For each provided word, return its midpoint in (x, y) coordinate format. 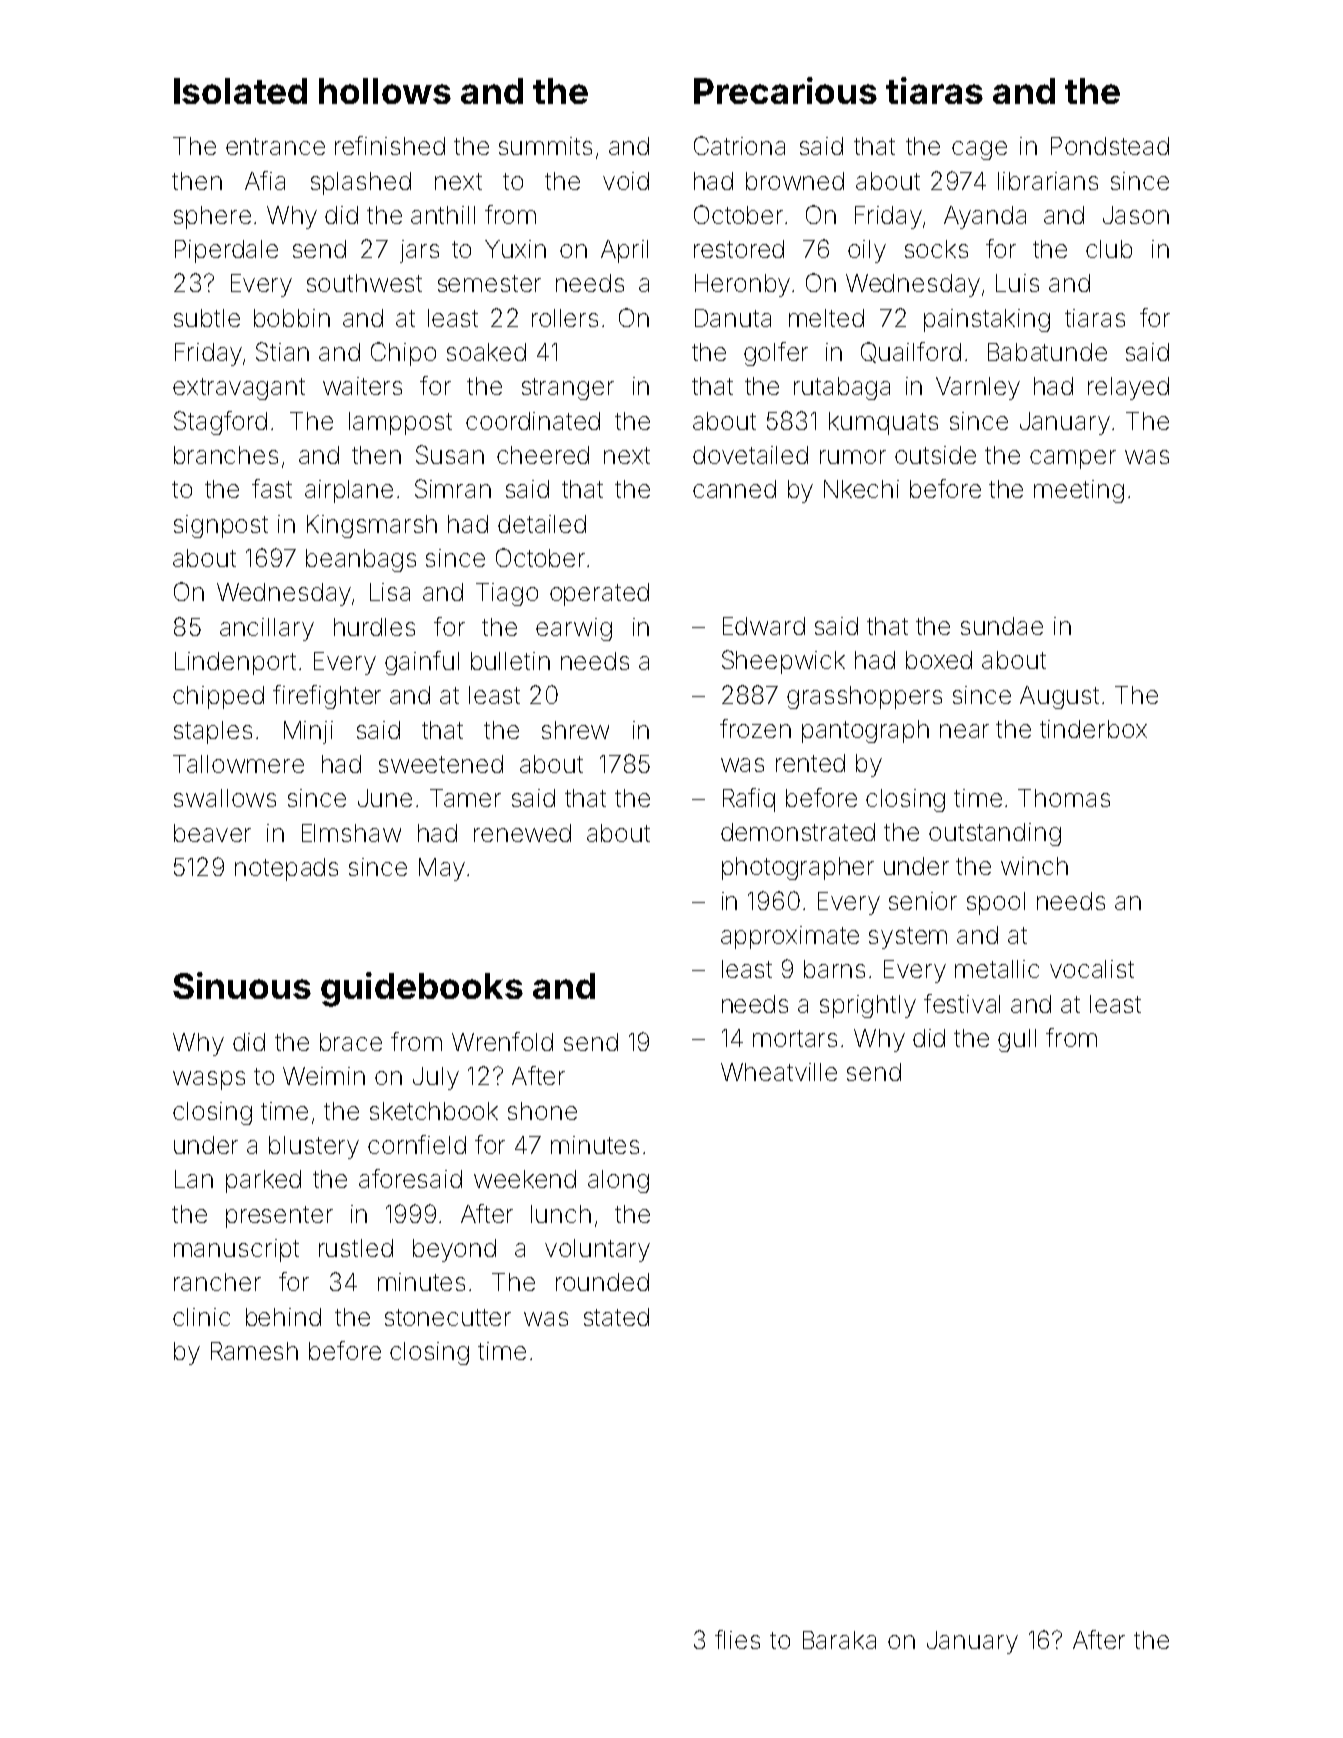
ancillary (267, 629)
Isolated (240, 91)
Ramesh (254, 1351)
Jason (1136, 215)
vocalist (1092, 969)
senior (923, 901)
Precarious (785, 90)
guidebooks (422, 989)
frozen (755, 728)
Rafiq (749, 800)
